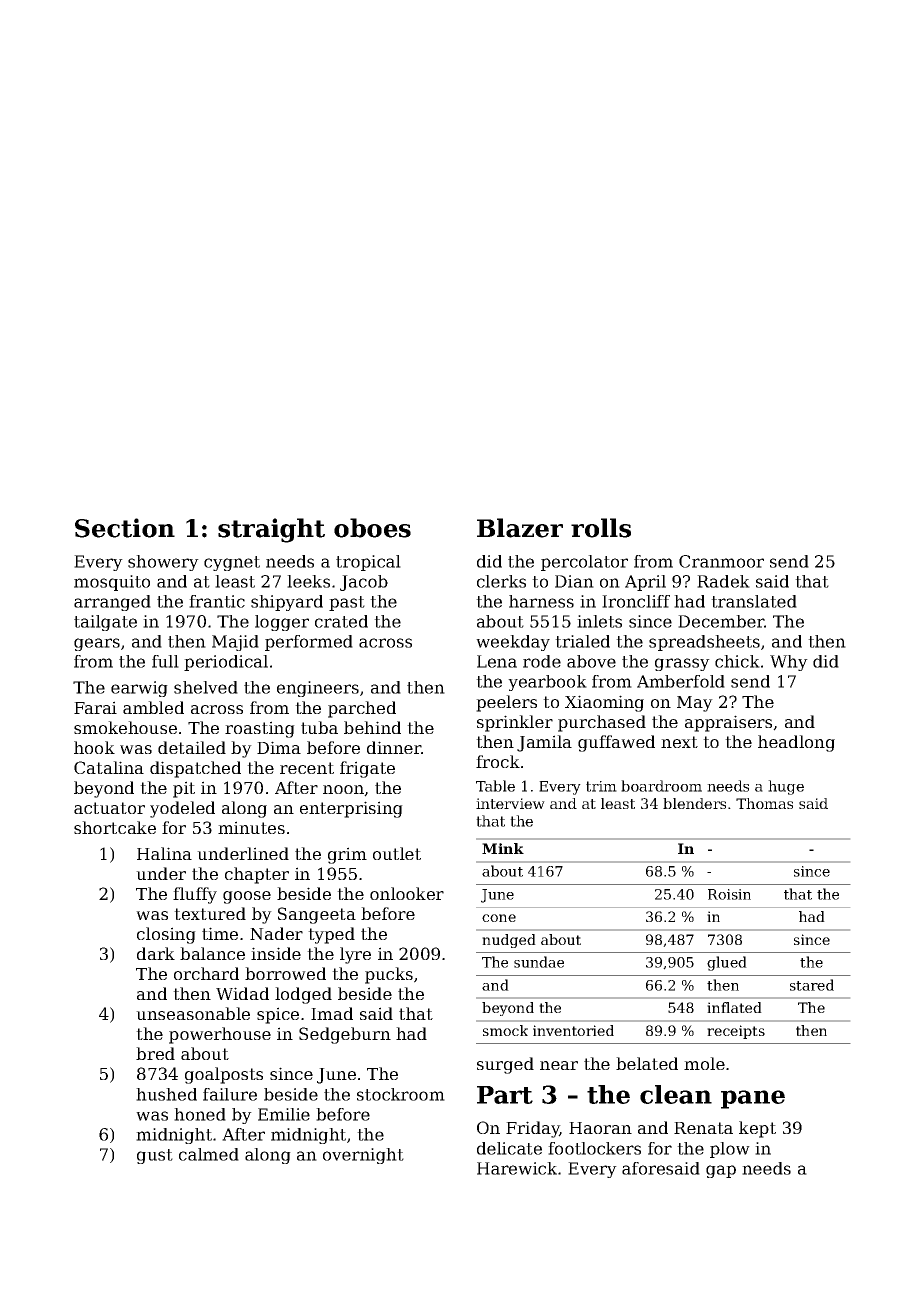 The height and width of the screenshot is (1314, 924). Describe the element at coordinates (94, 747) in the screenshot. I see `hook` at that location.
